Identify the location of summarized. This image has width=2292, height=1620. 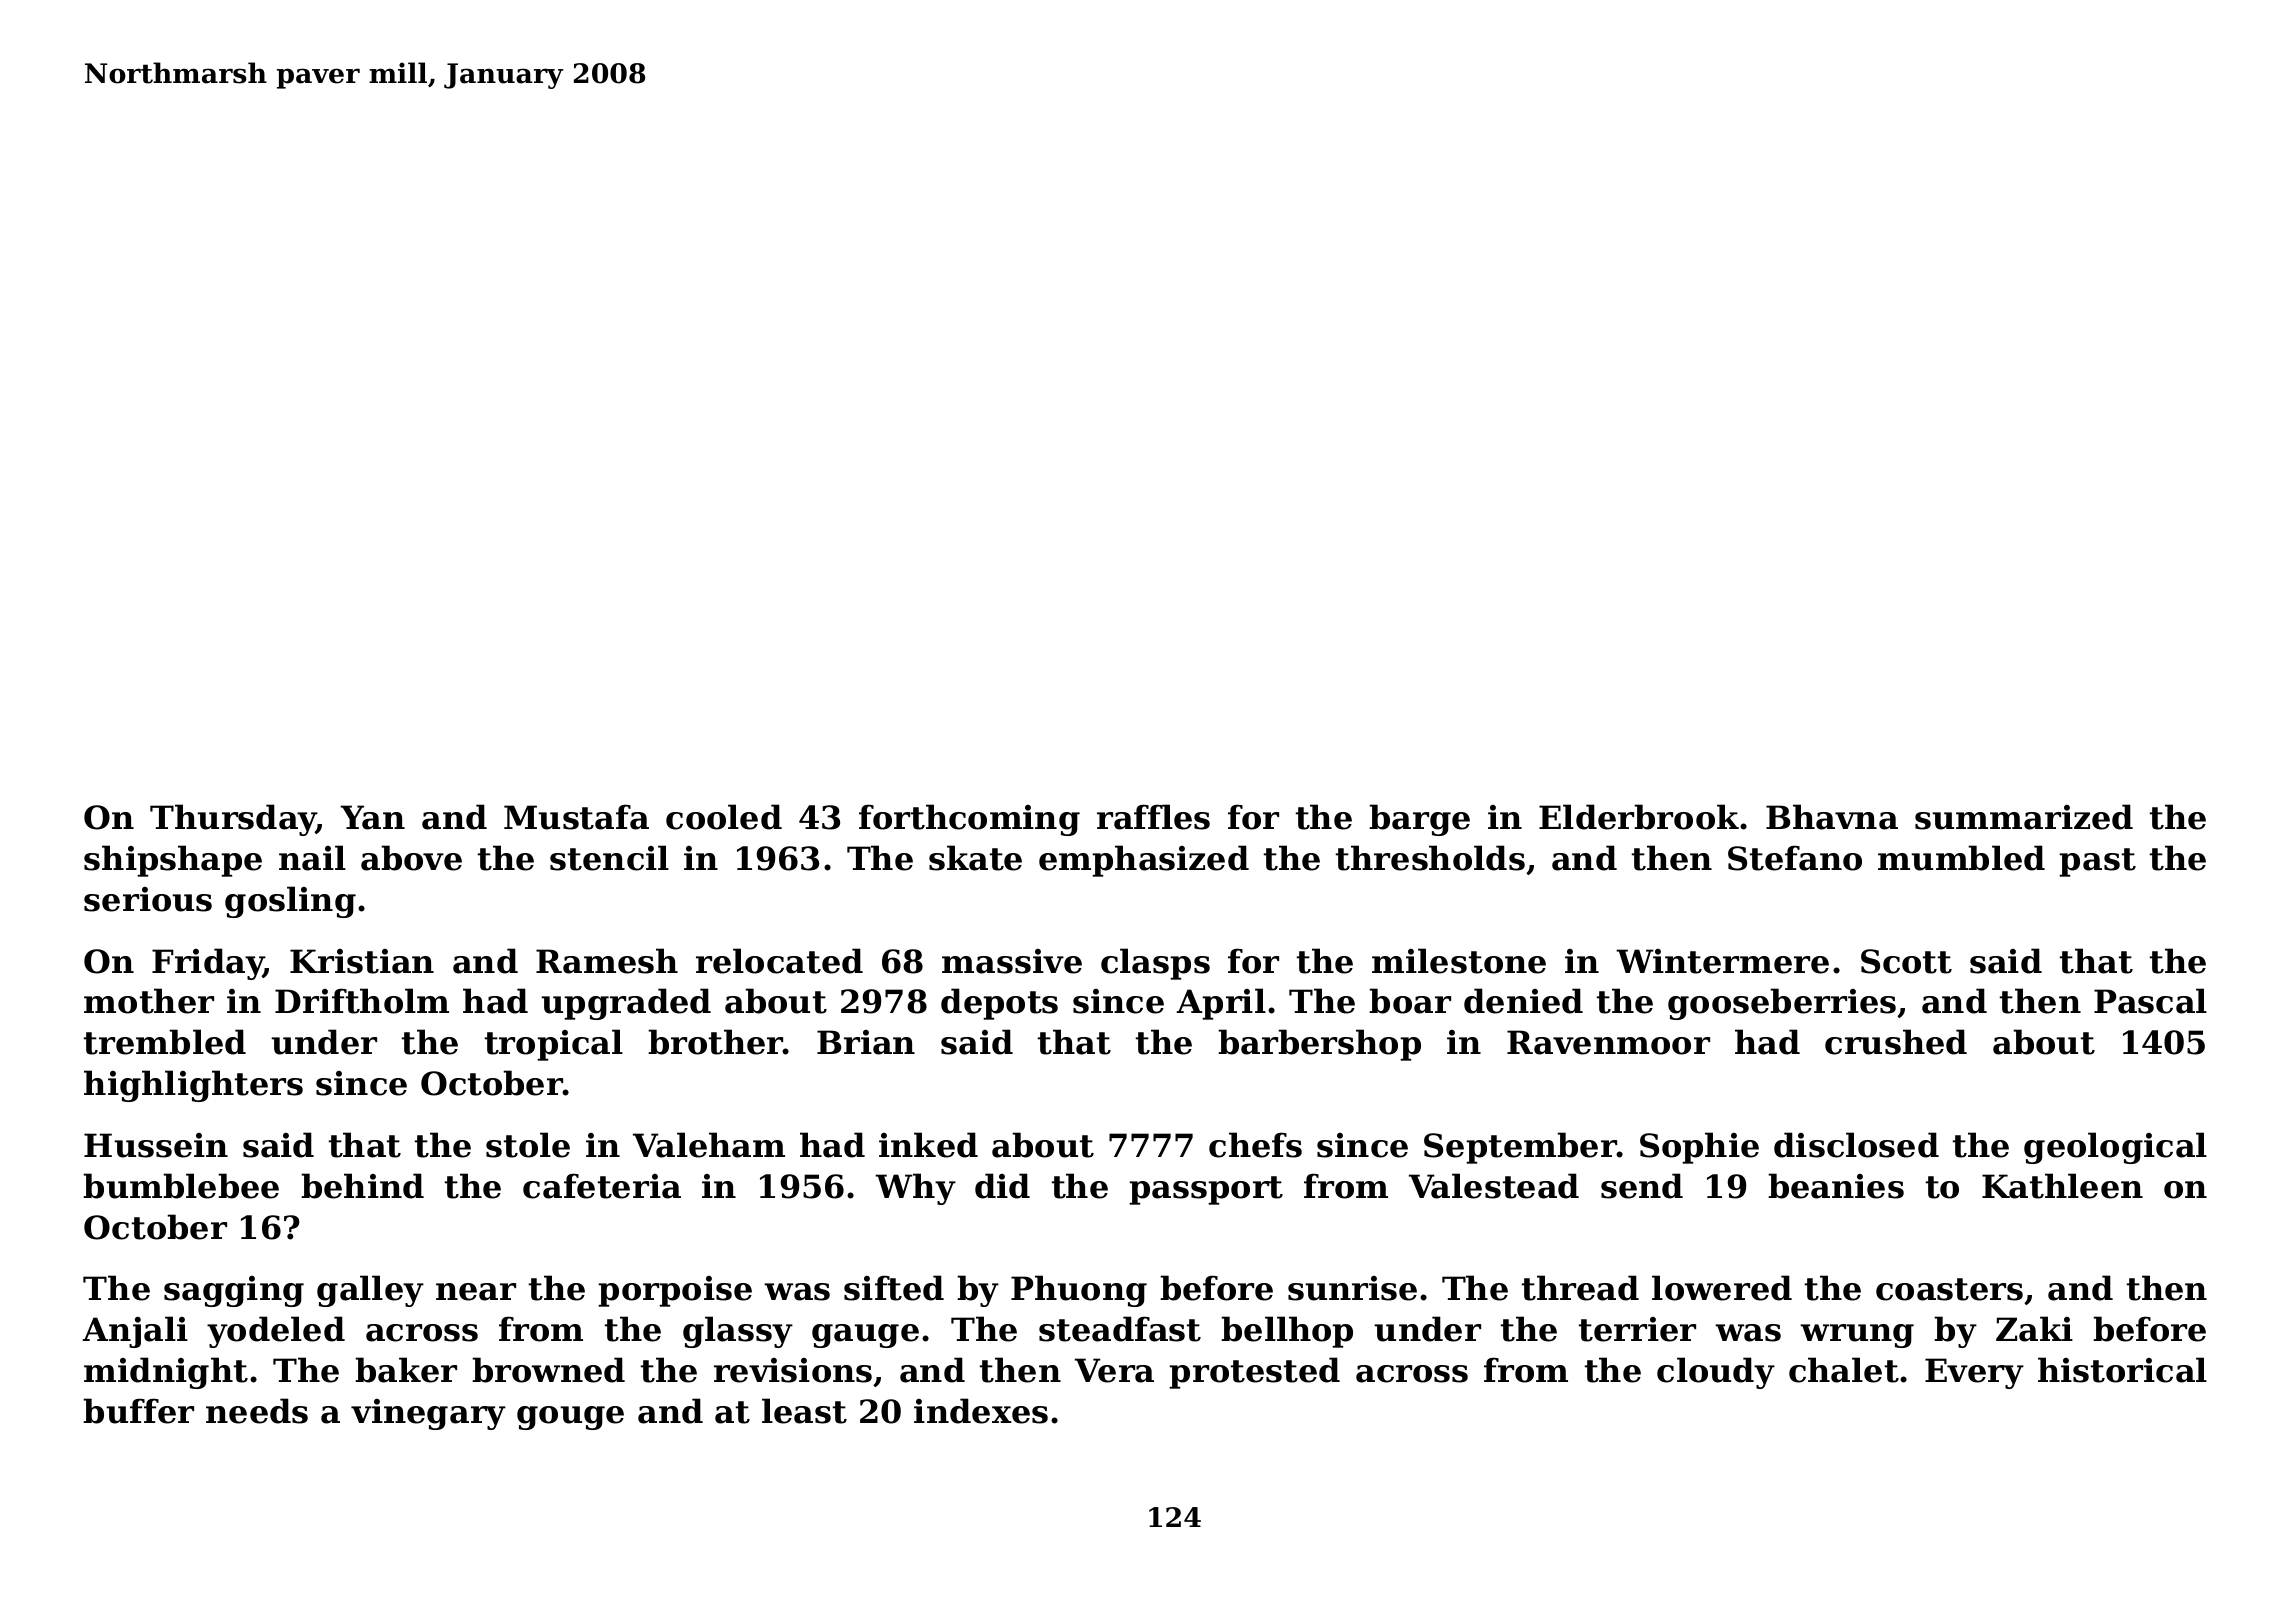
(2024, 817).
